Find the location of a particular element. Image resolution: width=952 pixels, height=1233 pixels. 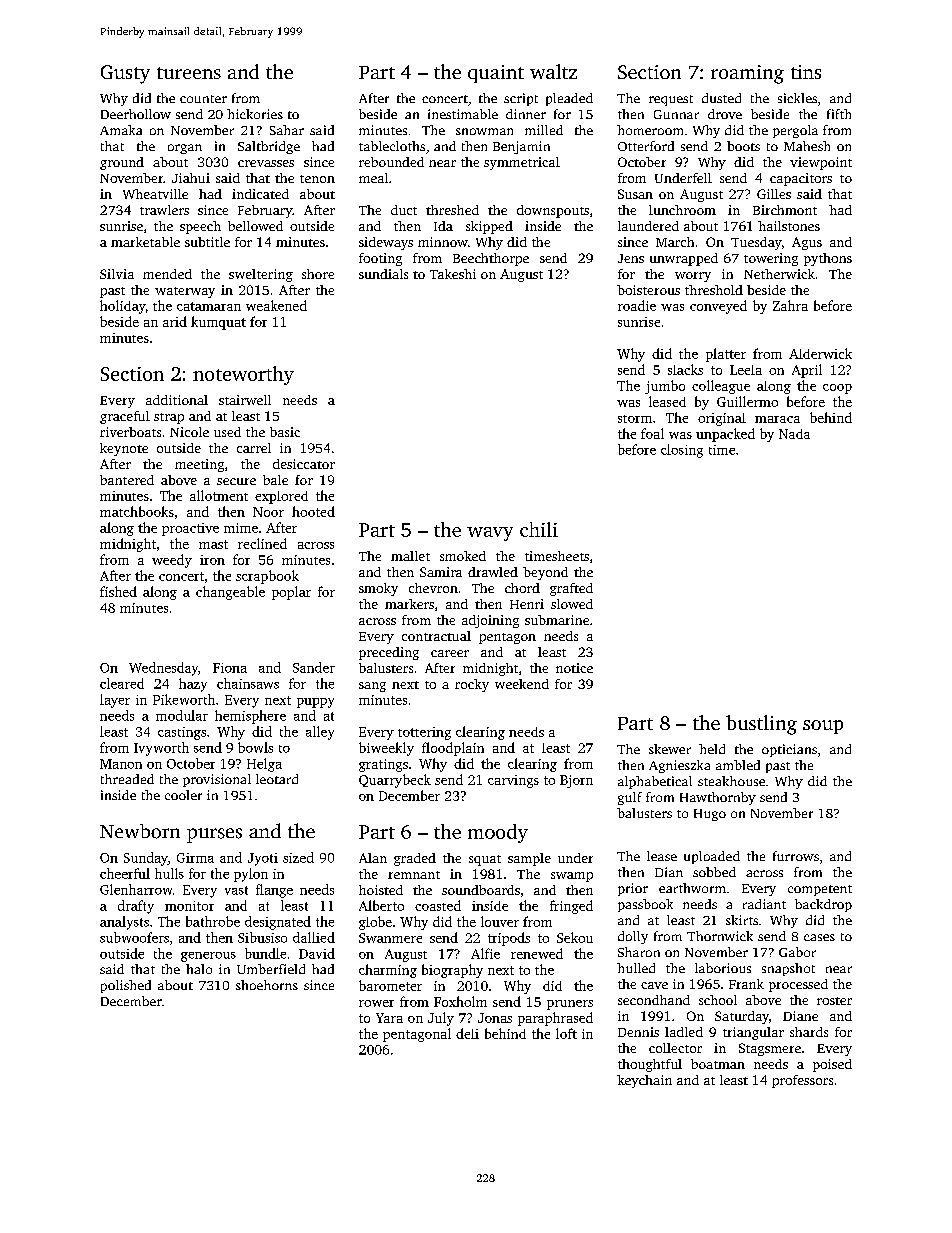

Deerhollow is located at coordinates (136, 114).
